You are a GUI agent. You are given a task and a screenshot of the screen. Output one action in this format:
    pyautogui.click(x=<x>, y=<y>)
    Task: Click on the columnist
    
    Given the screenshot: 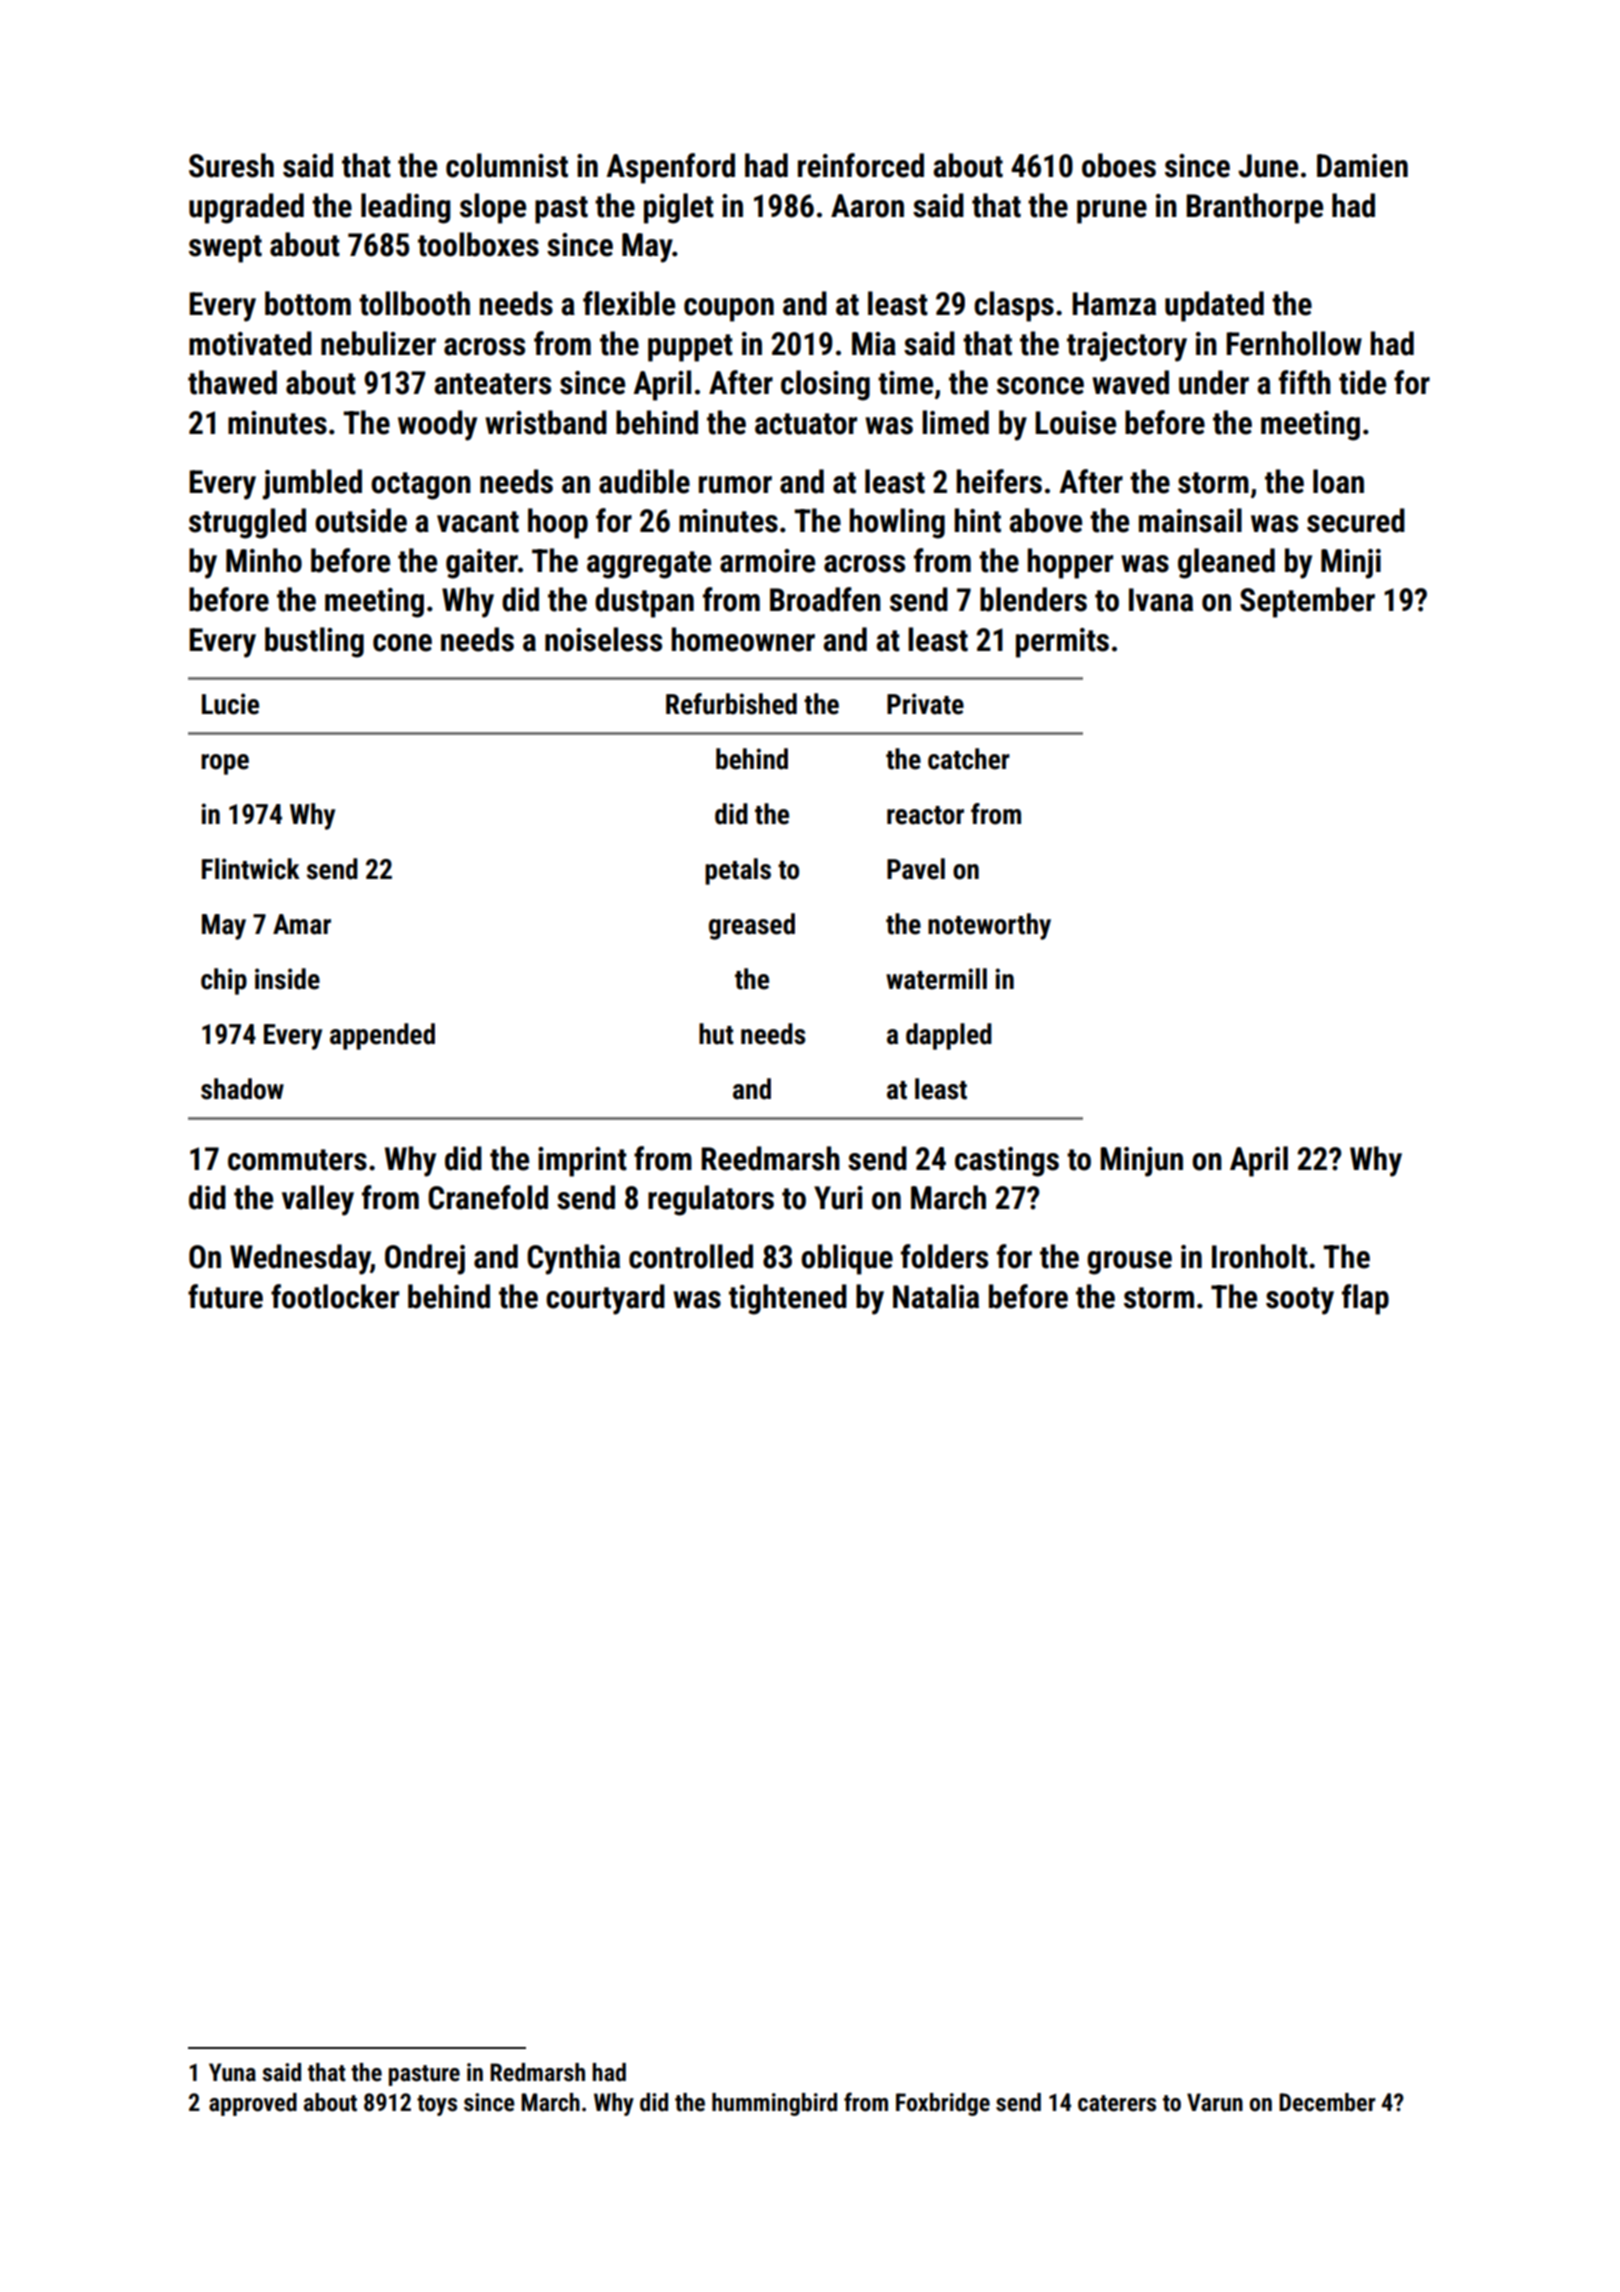 What is the action you would take?
    pyautogui.click(x=507, y=165)
